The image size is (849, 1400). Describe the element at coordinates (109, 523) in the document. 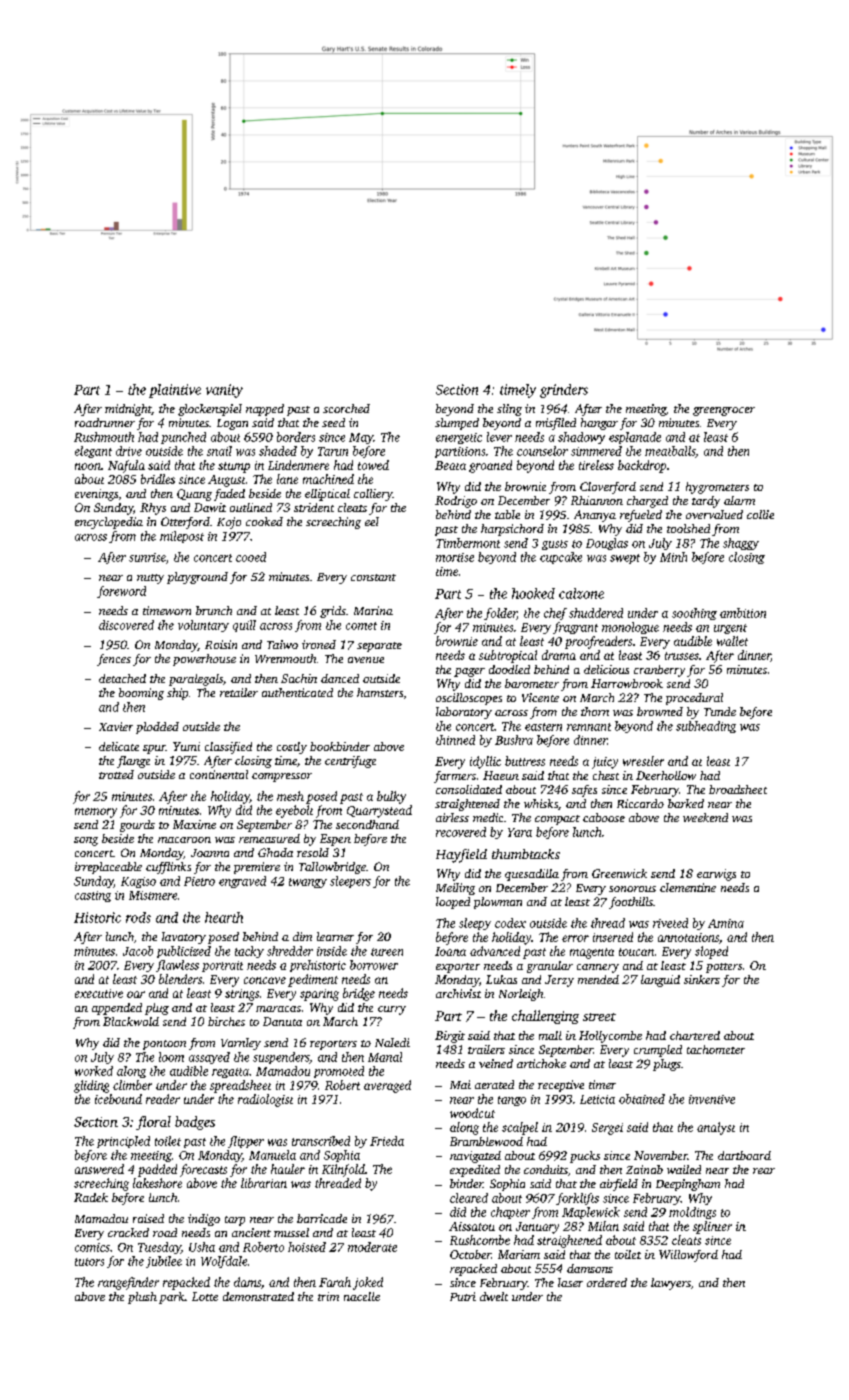

I see `encyclopedia` at that location.
